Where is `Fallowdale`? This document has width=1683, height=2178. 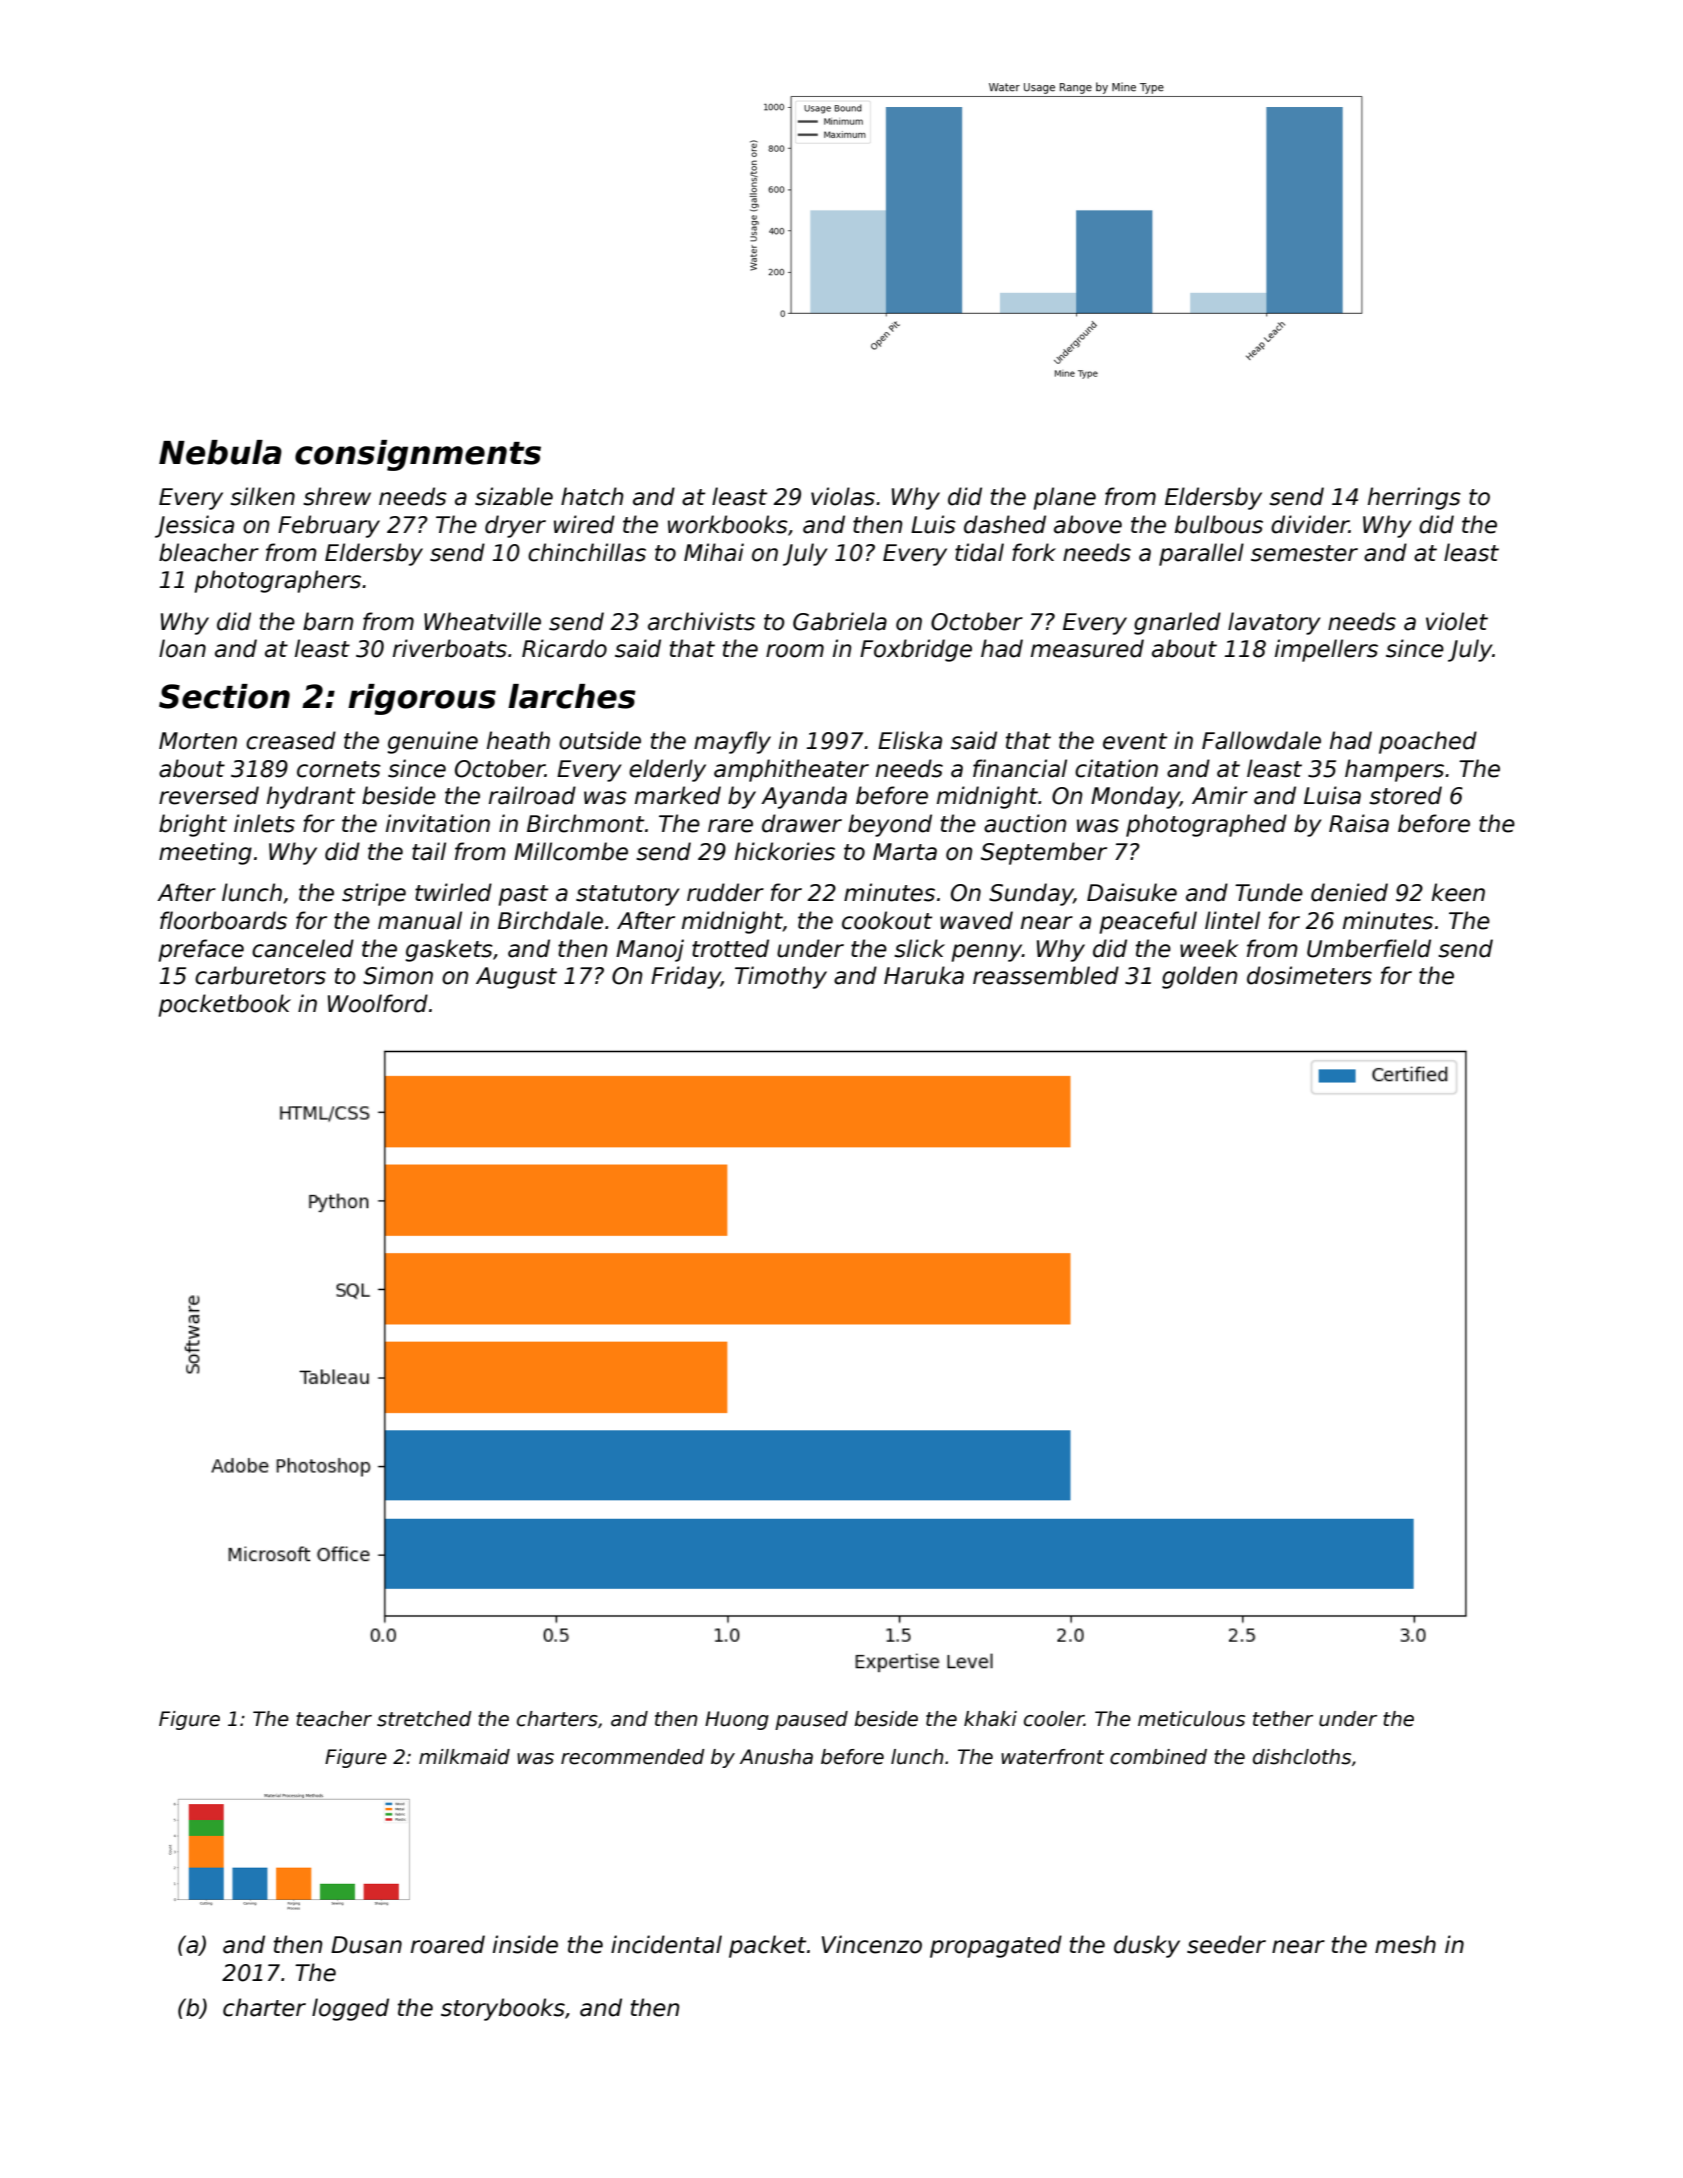
Fallowdale is located at coordinates (1261, 740).
